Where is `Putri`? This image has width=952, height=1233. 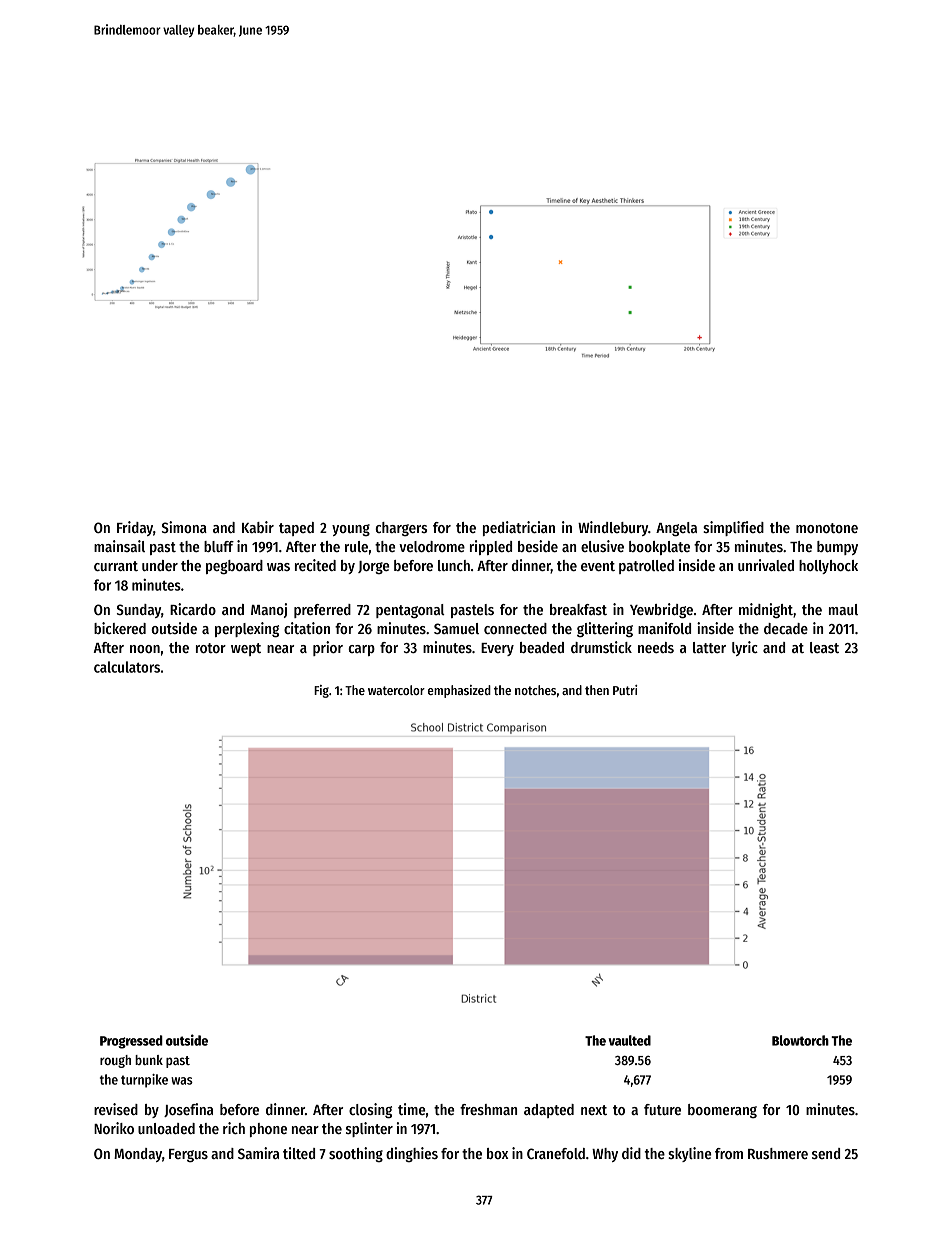
Putri is located at coordinates (625, 690).
